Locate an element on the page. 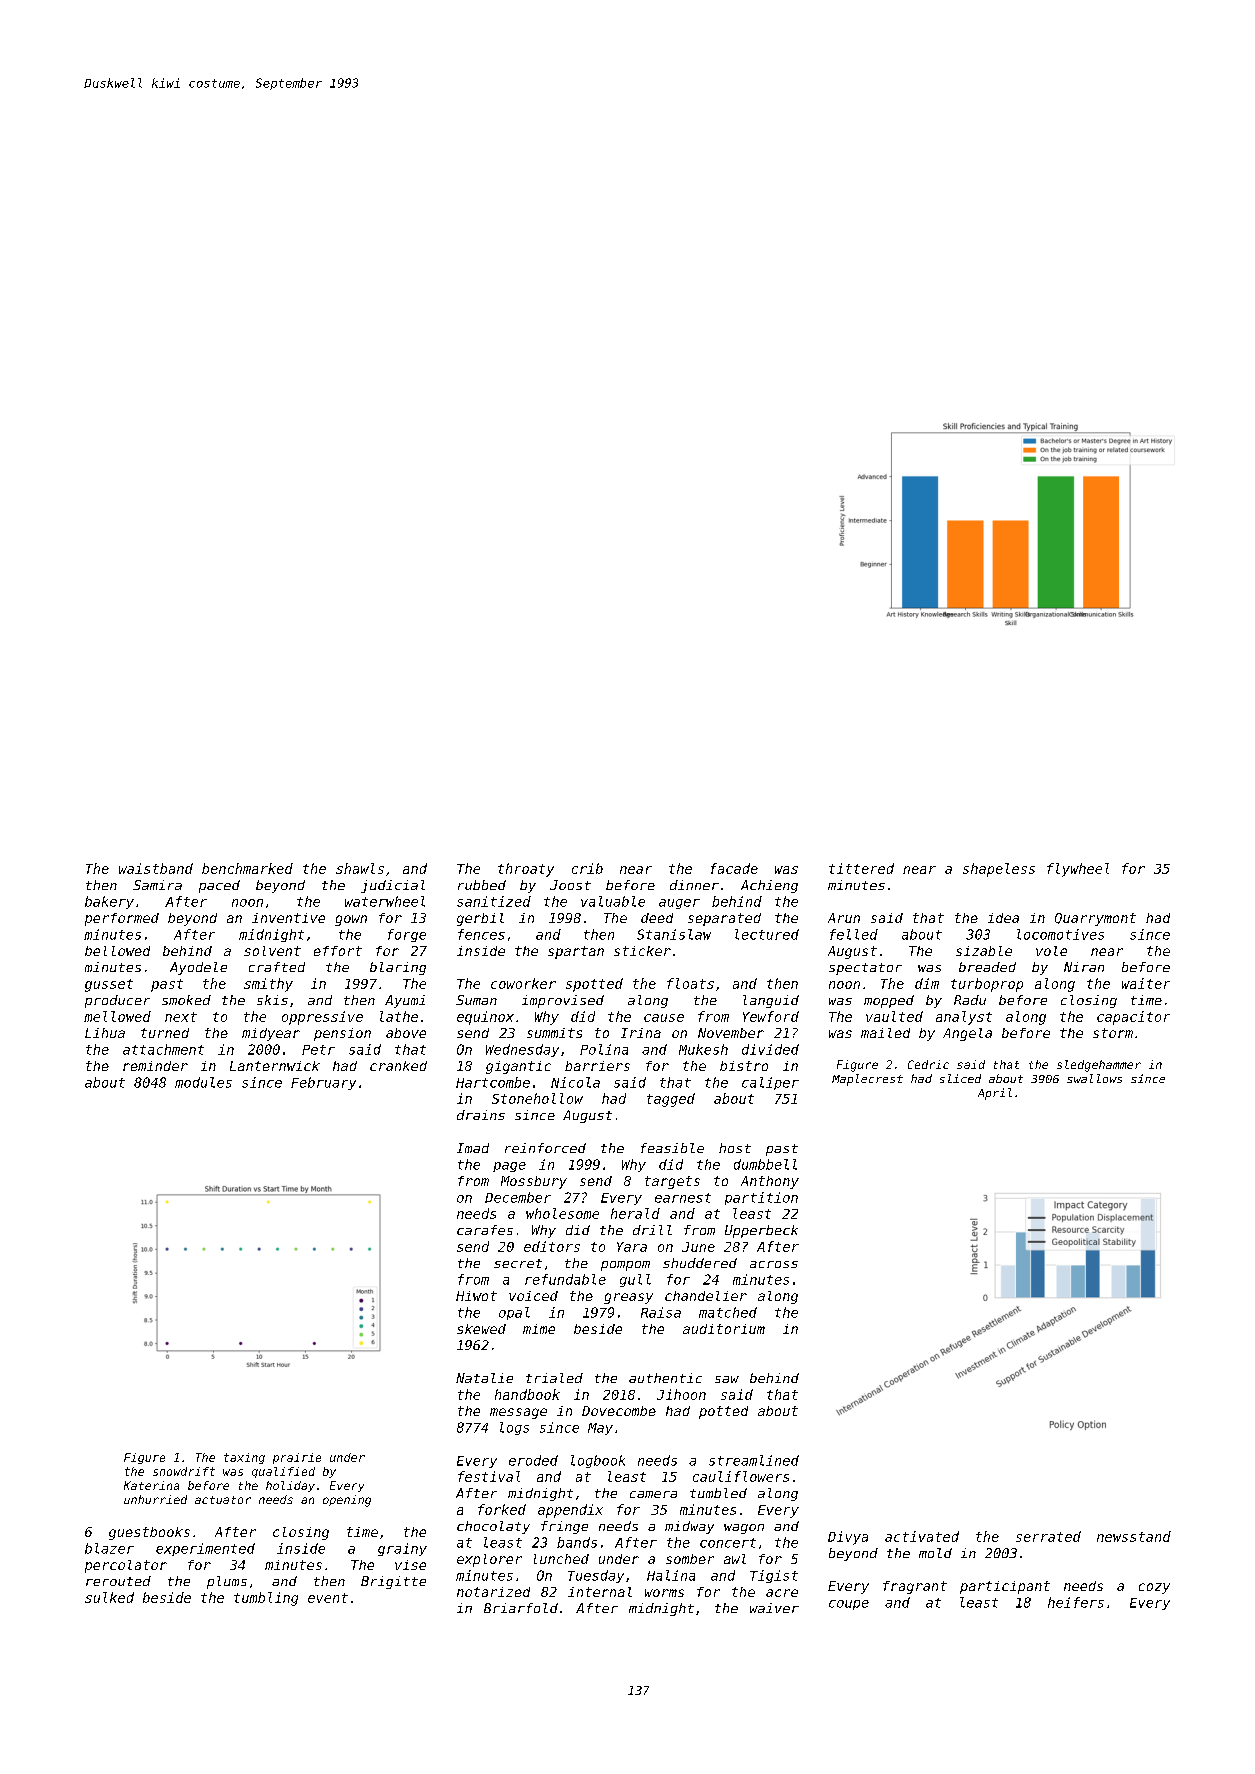 Image resolution: width=1255 pixels, height=1774 pixels. matched is located at coordinates (728, 1312).
